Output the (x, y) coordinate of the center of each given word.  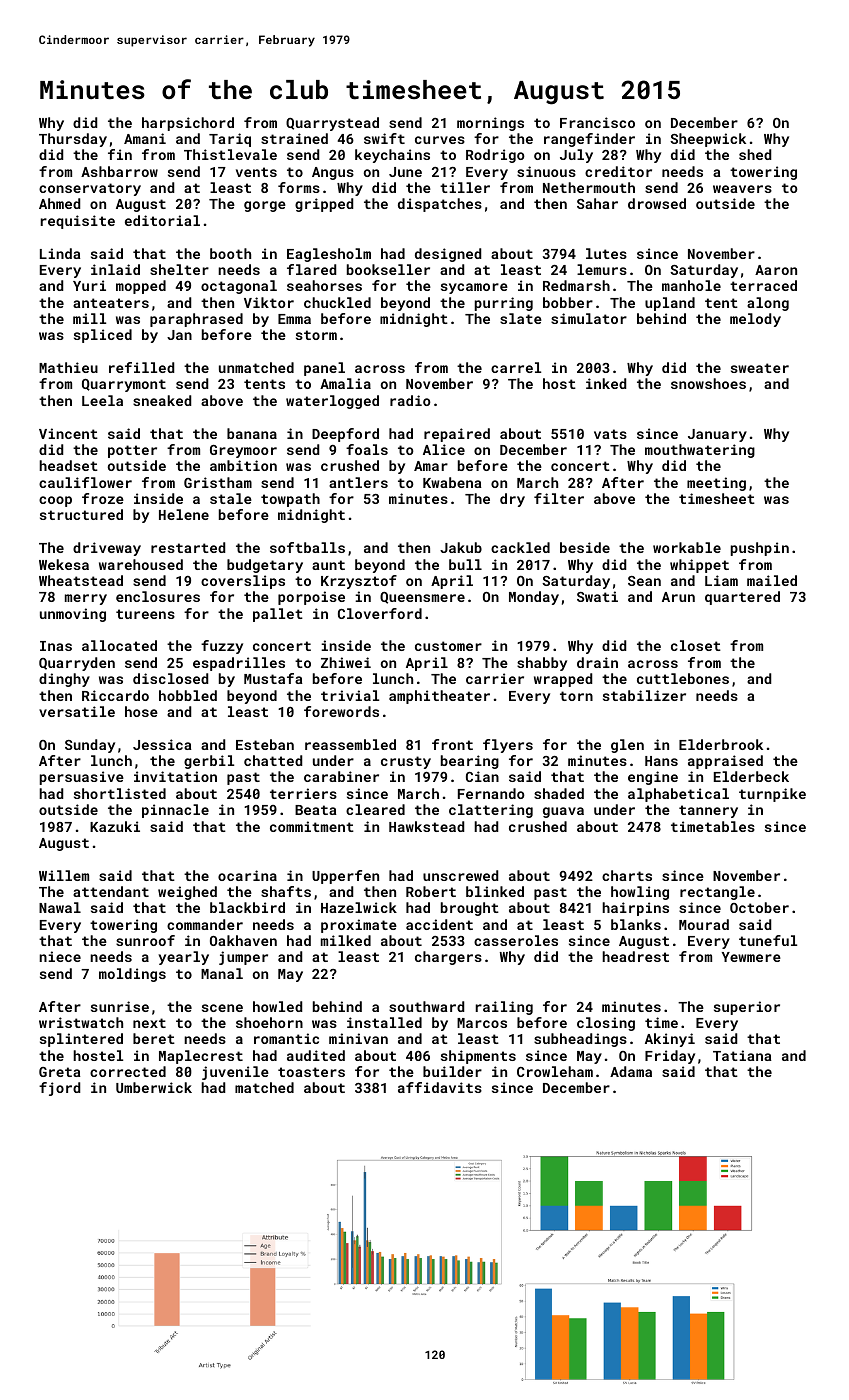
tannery (708, 811)
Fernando (491, 793)
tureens (145, 614)
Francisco (597, 122)
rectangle (717, 893)
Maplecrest (201, 1057)
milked (346, 940)
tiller (465, 187)
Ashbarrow (119, 171)
